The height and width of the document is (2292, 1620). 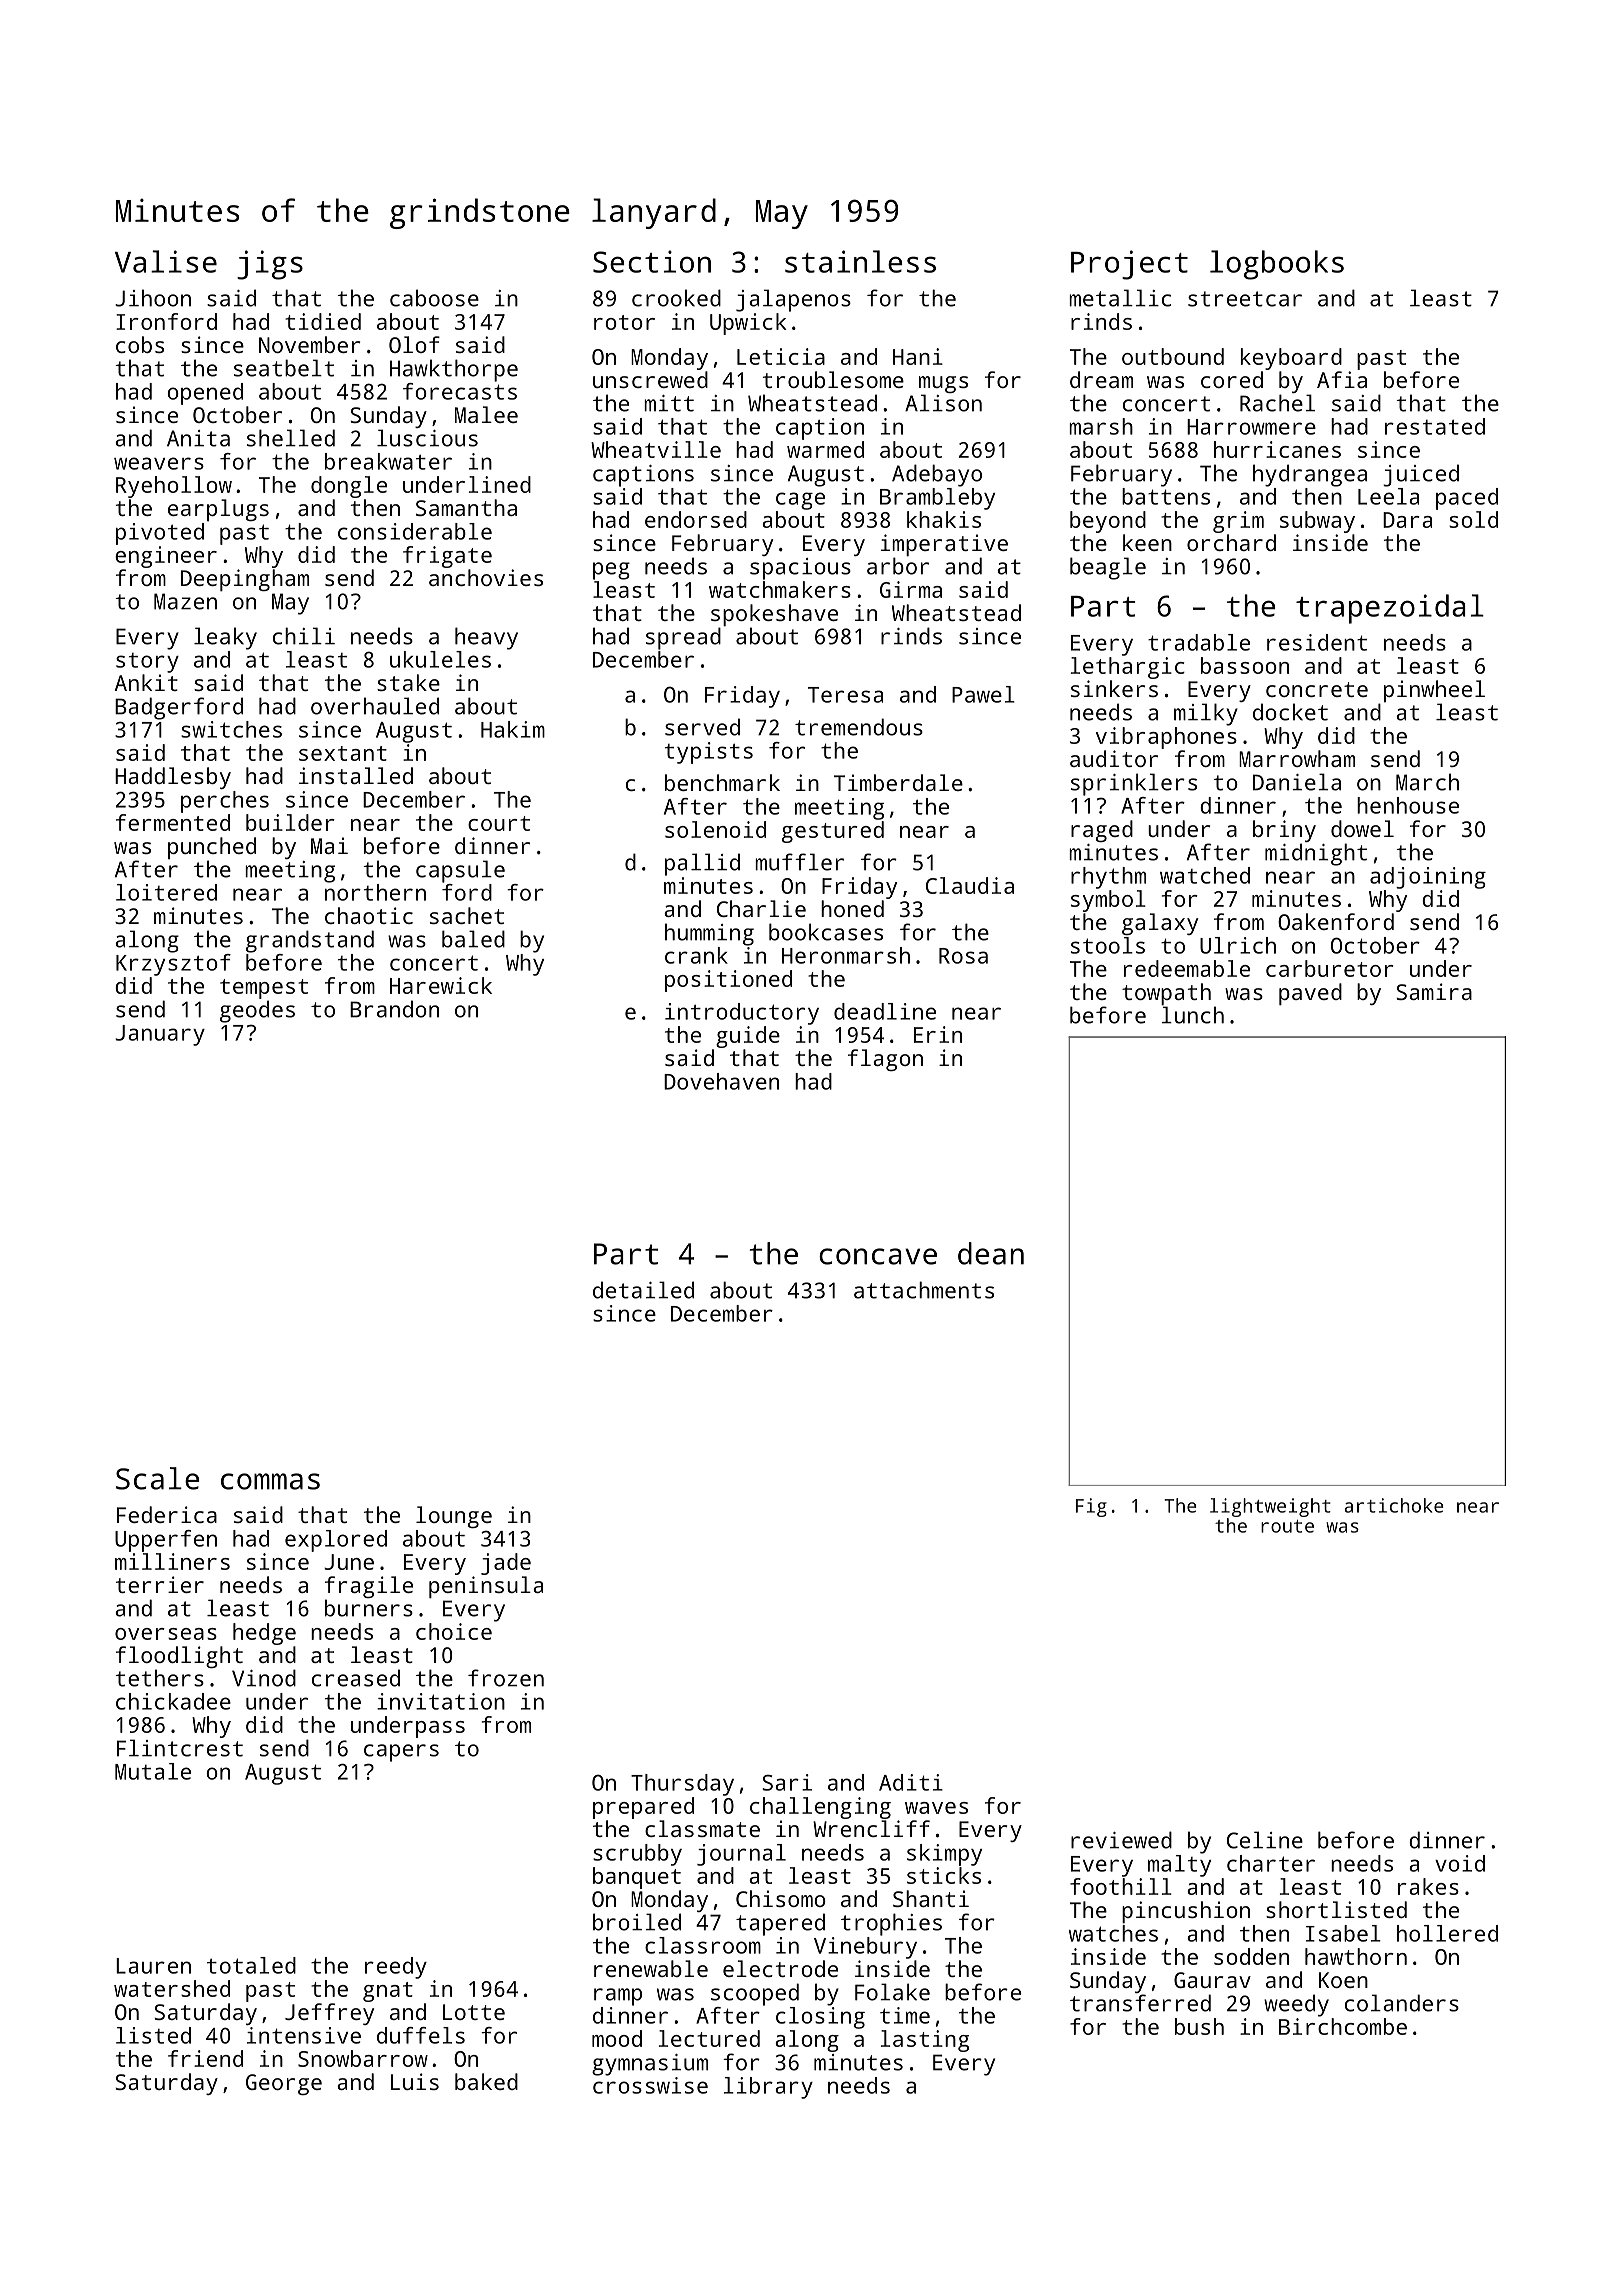 I want to click on stainless, so click(x=860, y=261).
